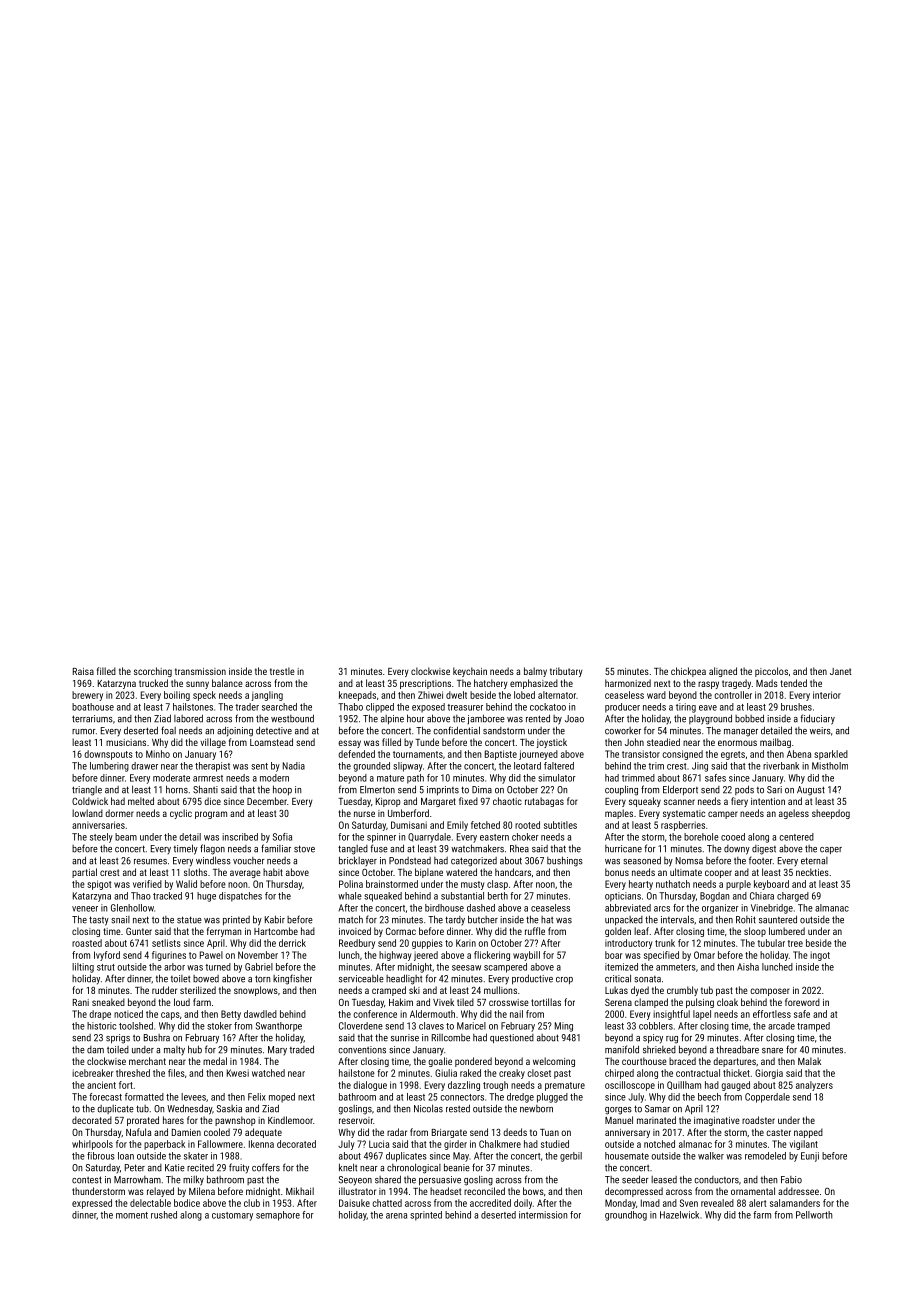 This document has height=1308, width=924. What do you see at coordinates (396, 1216) in the document?
I see `arena` at bounding box center [396, 1216].
